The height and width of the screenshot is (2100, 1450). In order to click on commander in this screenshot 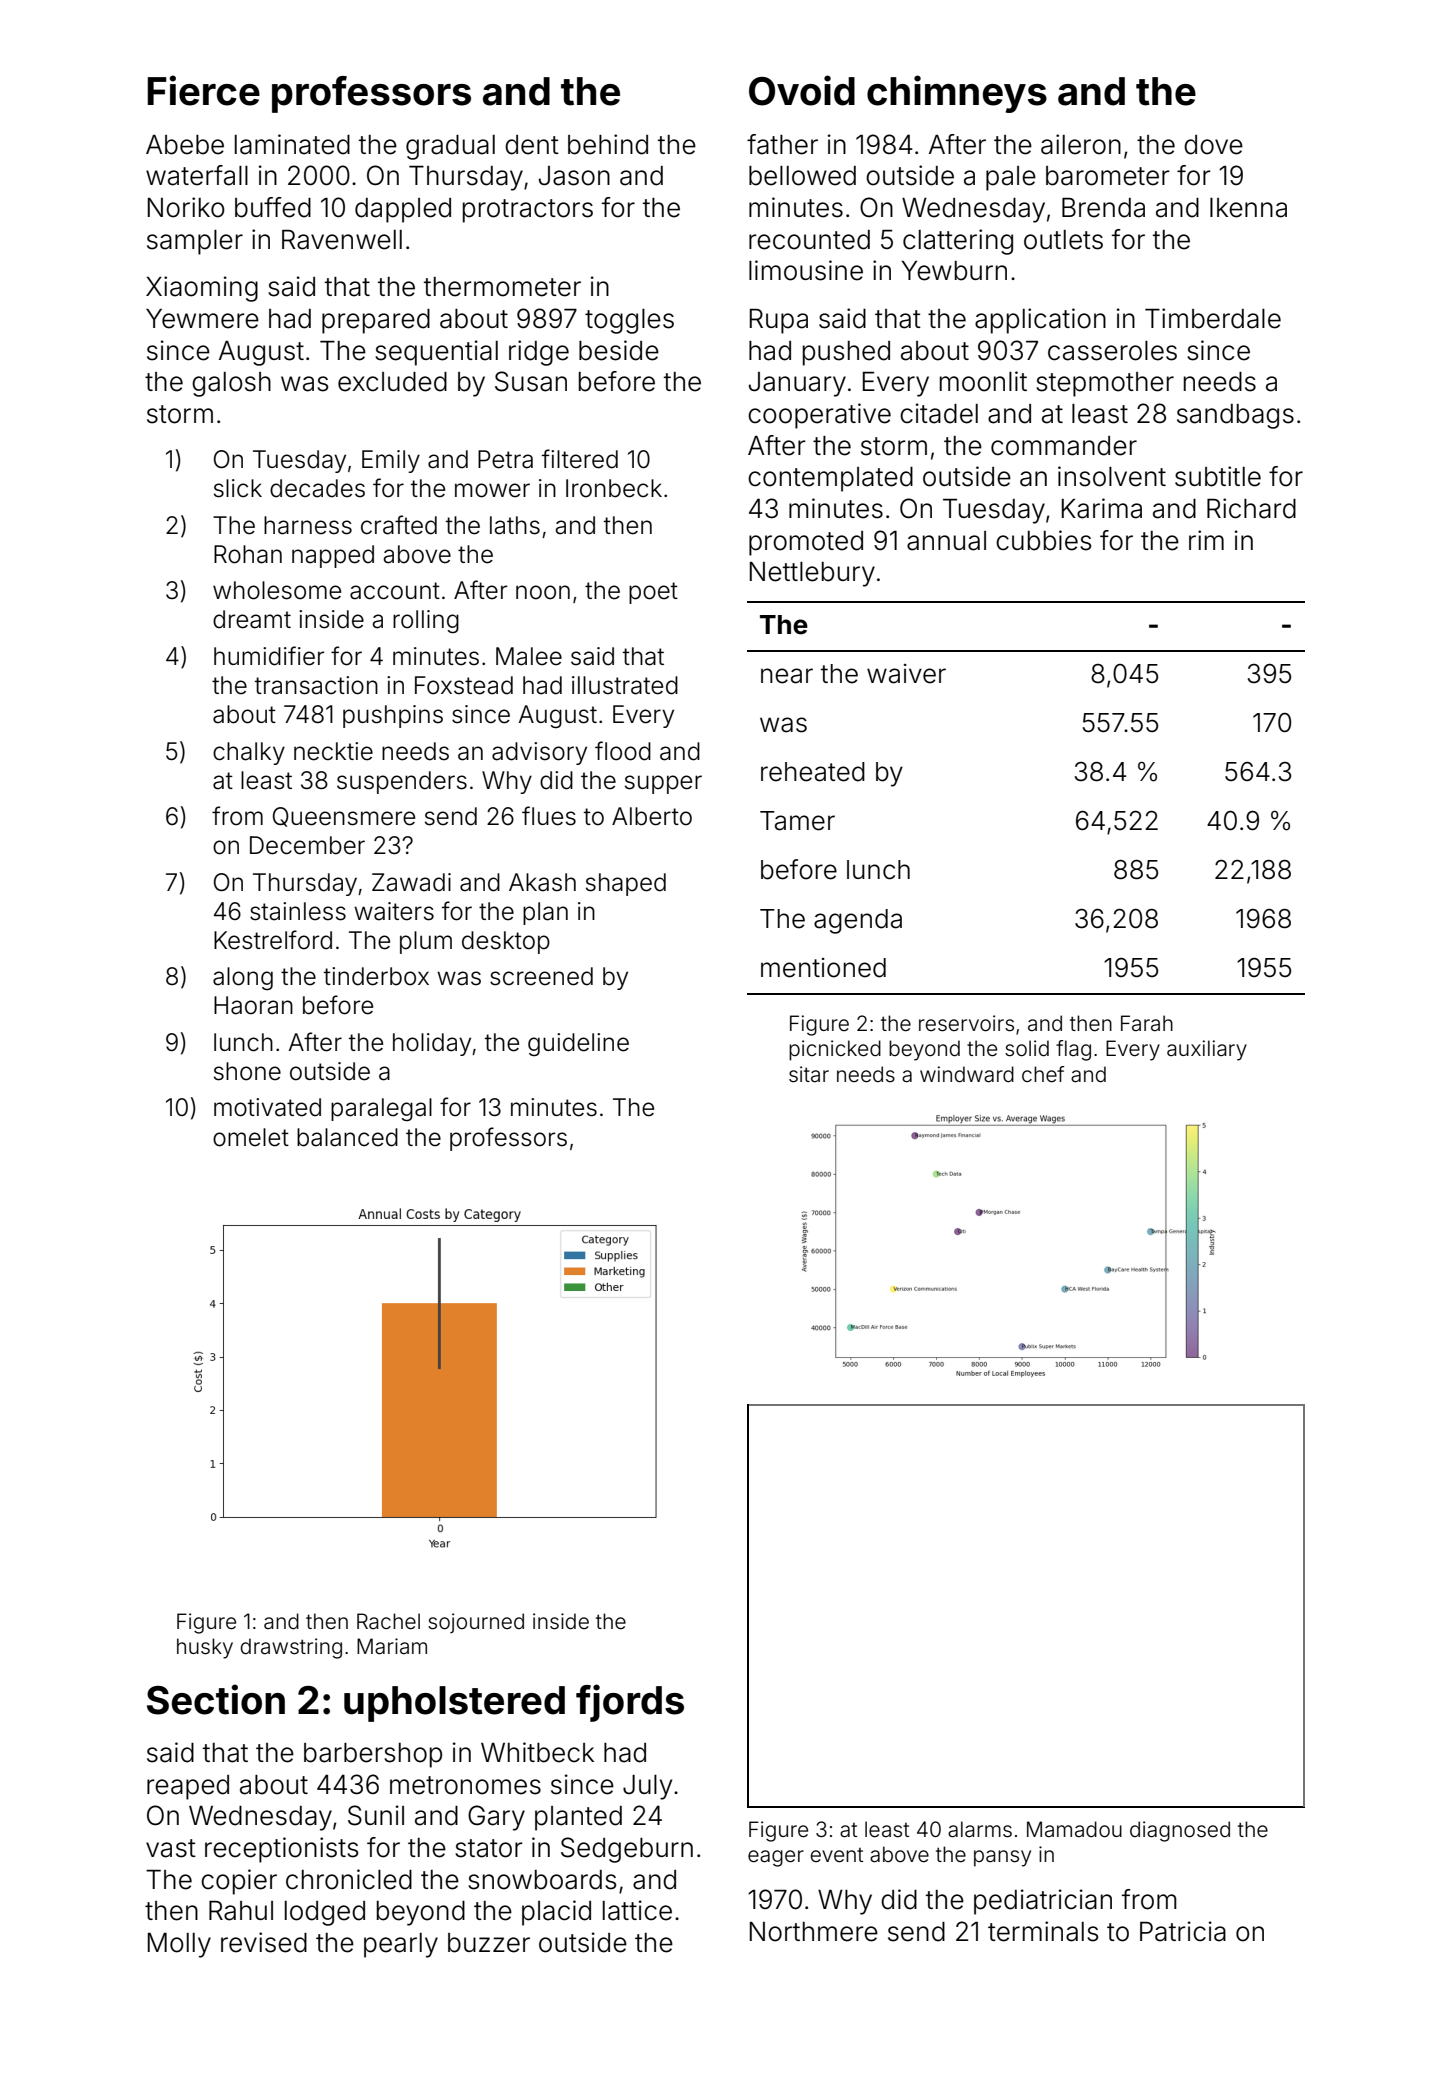, I will do `click(1064, 446)`.
